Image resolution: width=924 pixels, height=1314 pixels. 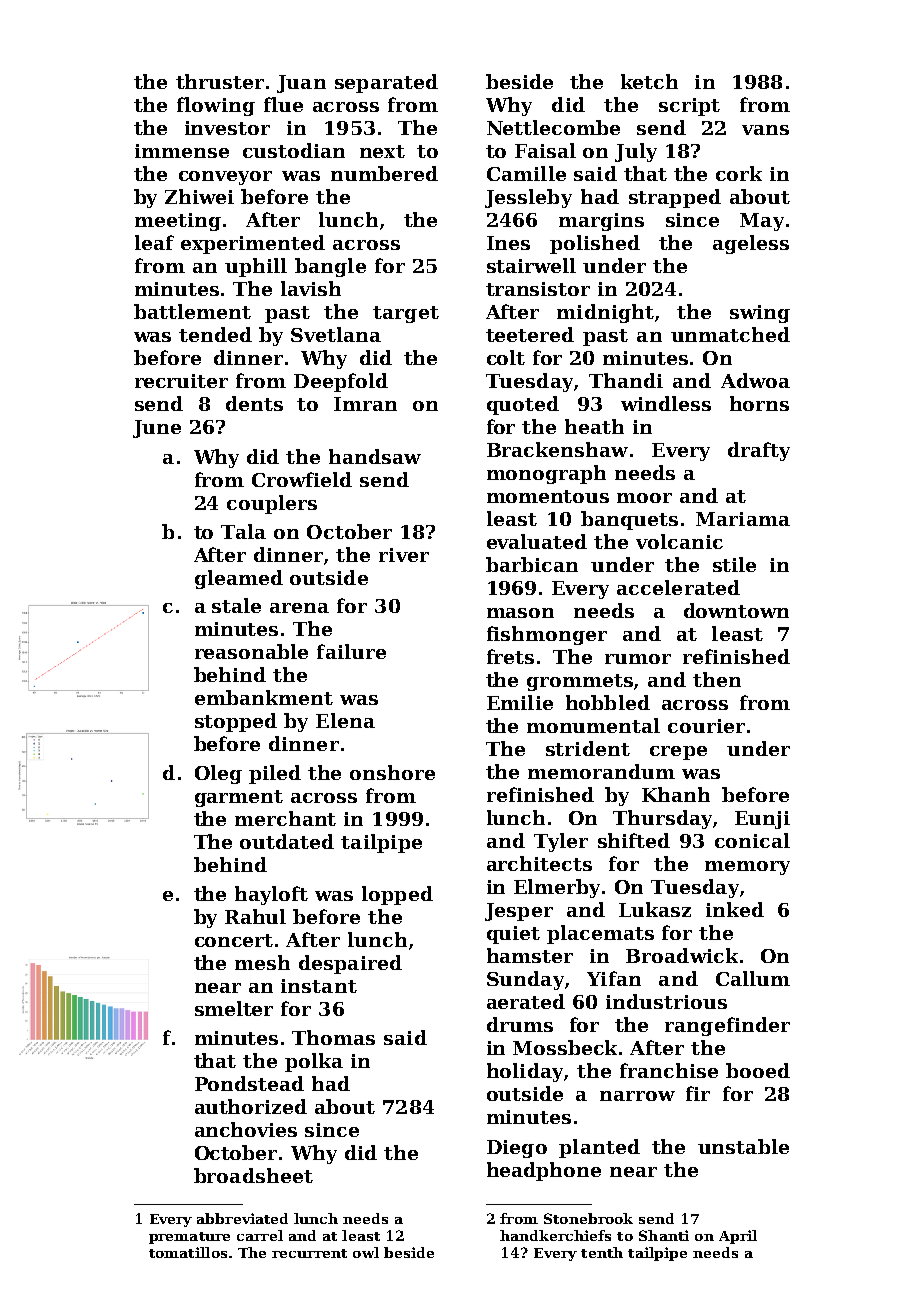 I want to click on smelter, so click(x=234, y=1008).
